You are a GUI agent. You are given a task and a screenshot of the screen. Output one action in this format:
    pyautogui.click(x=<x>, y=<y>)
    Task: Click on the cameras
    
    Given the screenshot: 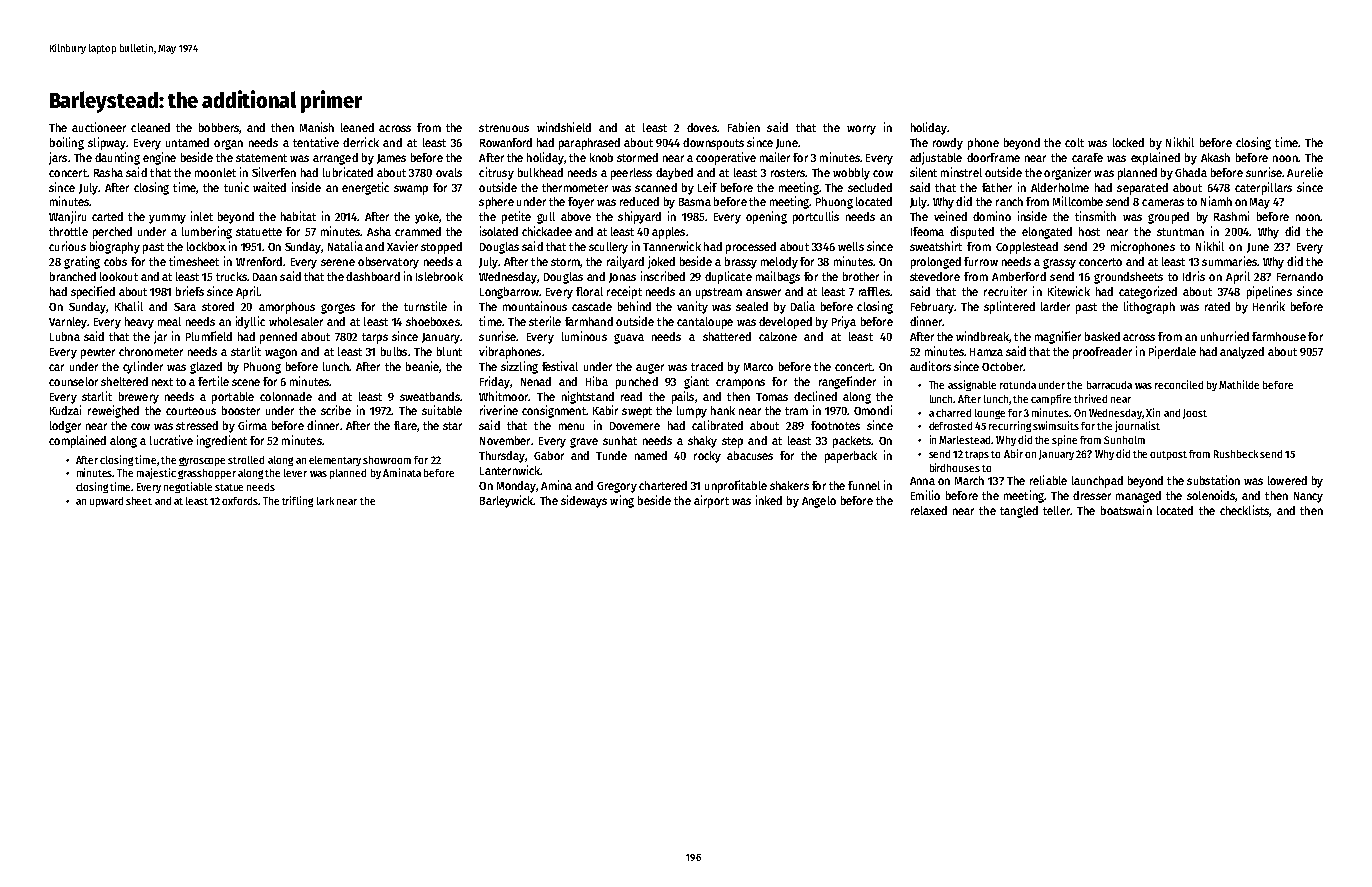 What is the action you would take?
    pyautogui.click(x=1163, y=202)
